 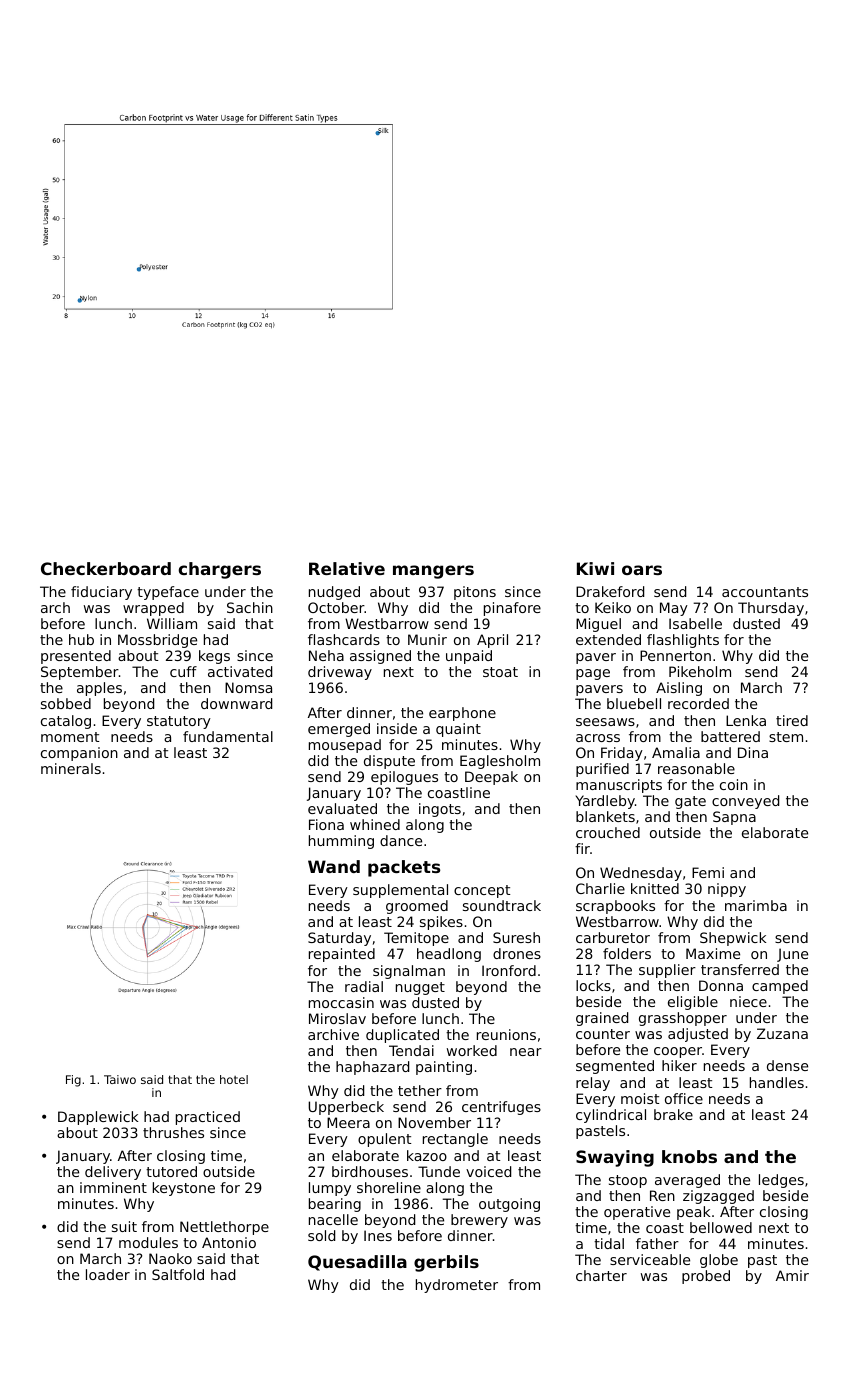 I want to click on earphone, so click(x=462, y=714).
